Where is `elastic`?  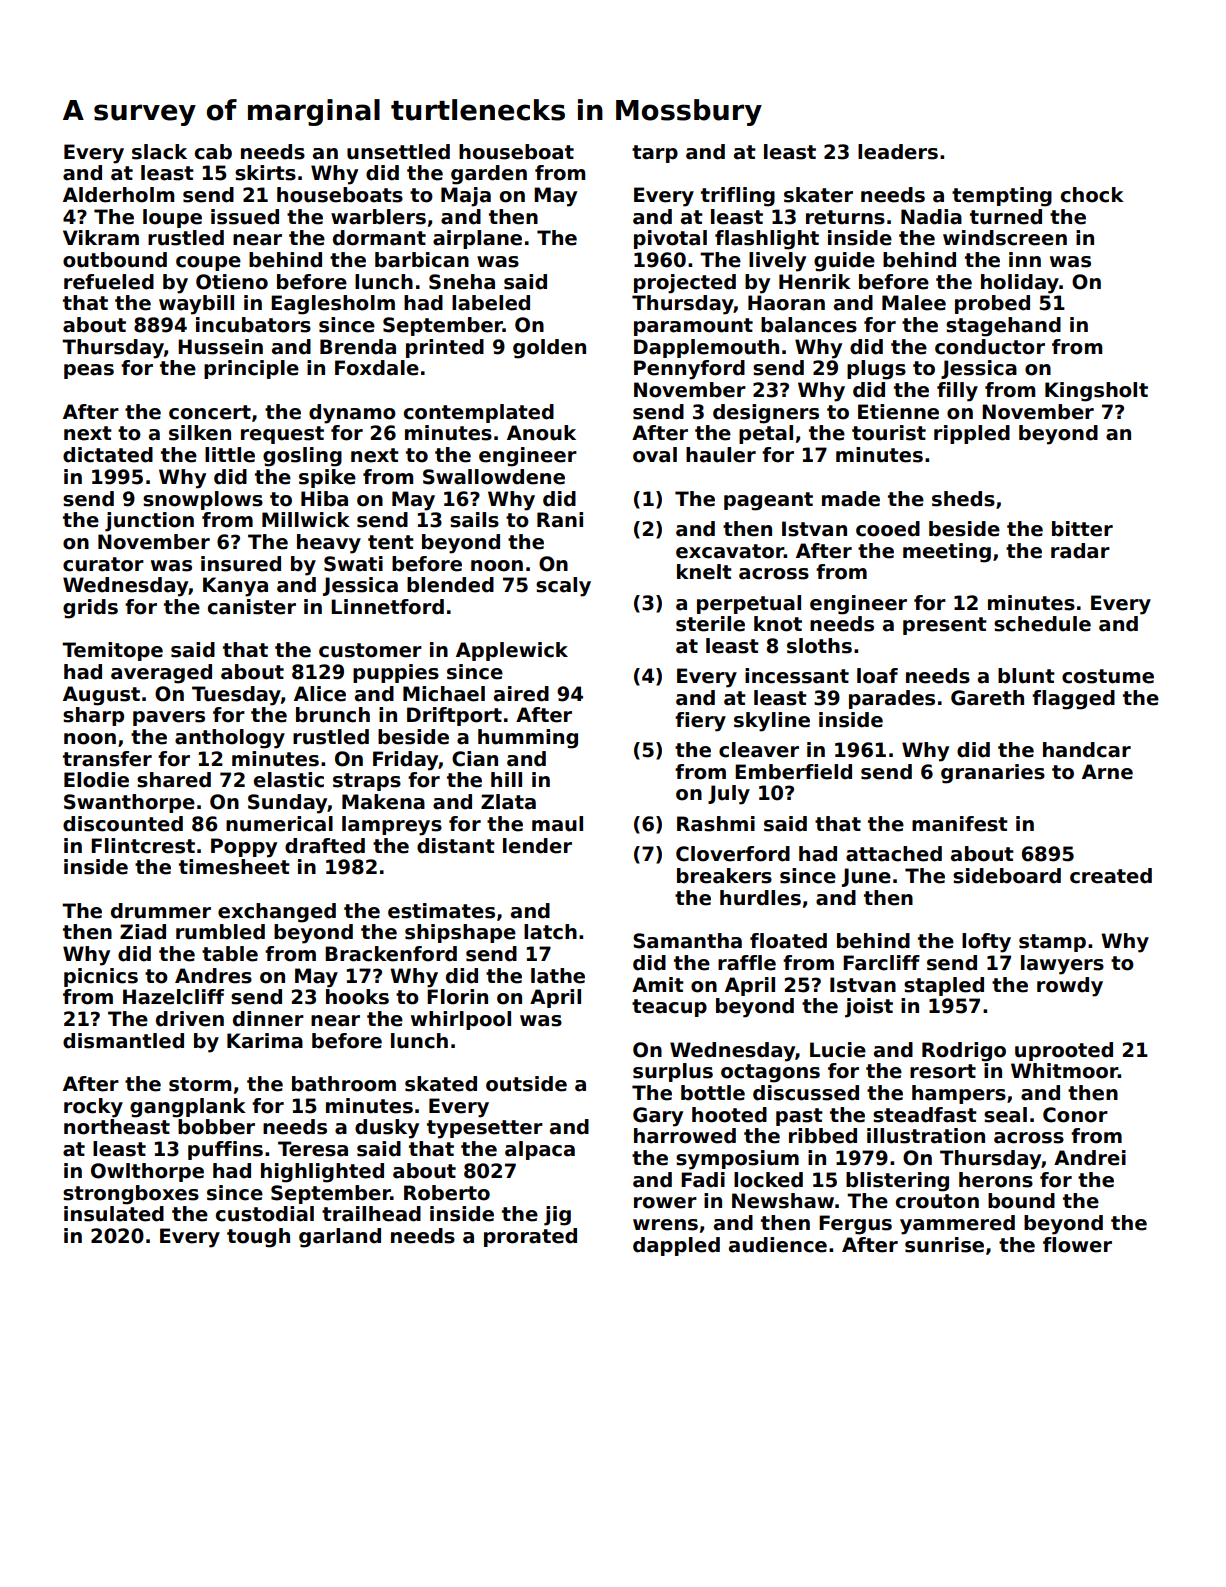
elastic is located at coordinates (289, 780).
